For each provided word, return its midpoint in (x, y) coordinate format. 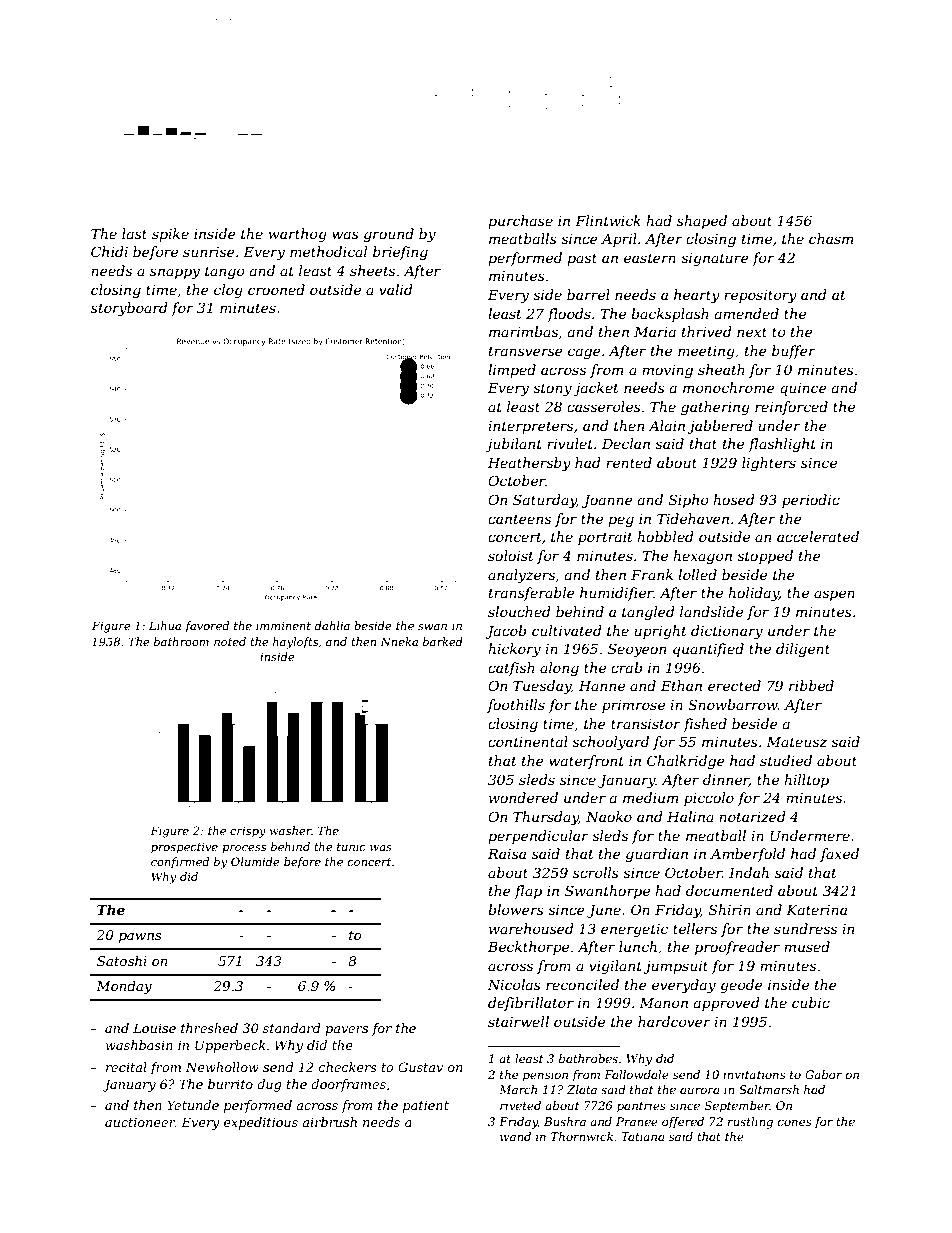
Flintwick (608, 220)
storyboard (129, 309)
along (559, 669)
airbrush (329, 1122)
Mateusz (796, 742)
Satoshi (122, 961)
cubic (811, 1002)
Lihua (165, 625)
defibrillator (531, 1004)
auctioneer (140, 1122)
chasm (831, 238)
